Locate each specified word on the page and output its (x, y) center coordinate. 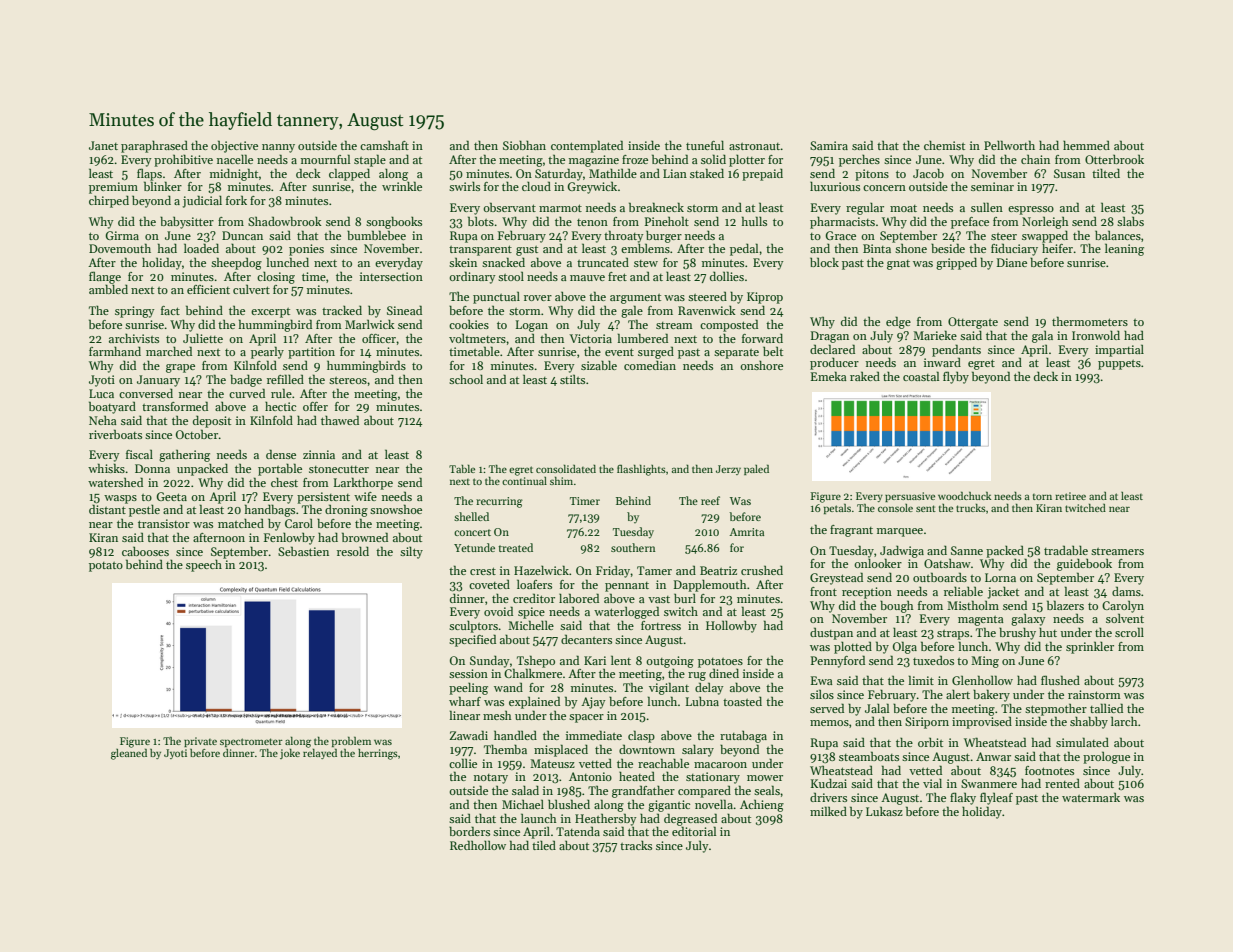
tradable (1066, 550)
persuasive (910, 497)
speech (204, 565)
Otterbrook (1114, 159)
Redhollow (478, 845)
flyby (956, 377)
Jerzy (728, 470)
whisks (106, 468)
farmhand (115, 351)
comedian (650, 365)
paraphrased (154, 146)
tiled (544, 845)
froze (635, 159)
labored (579, 598)
